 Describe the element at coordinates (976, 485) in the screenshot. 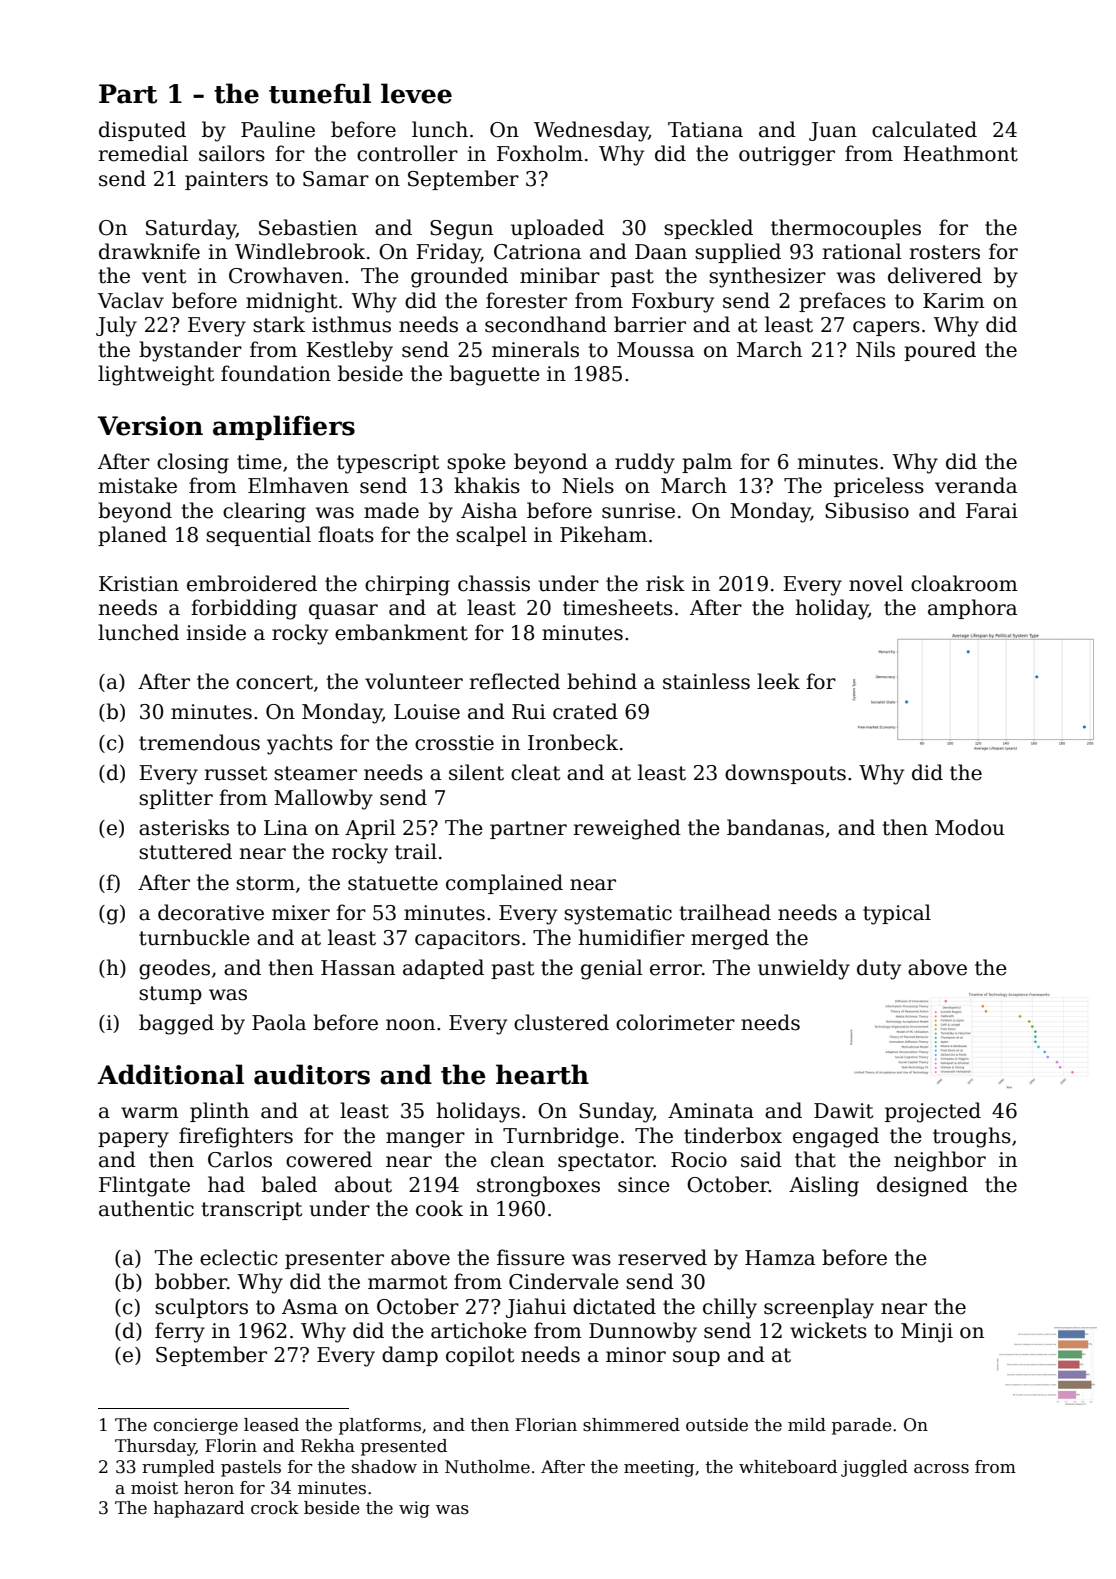

I see `veranda` at that location.
